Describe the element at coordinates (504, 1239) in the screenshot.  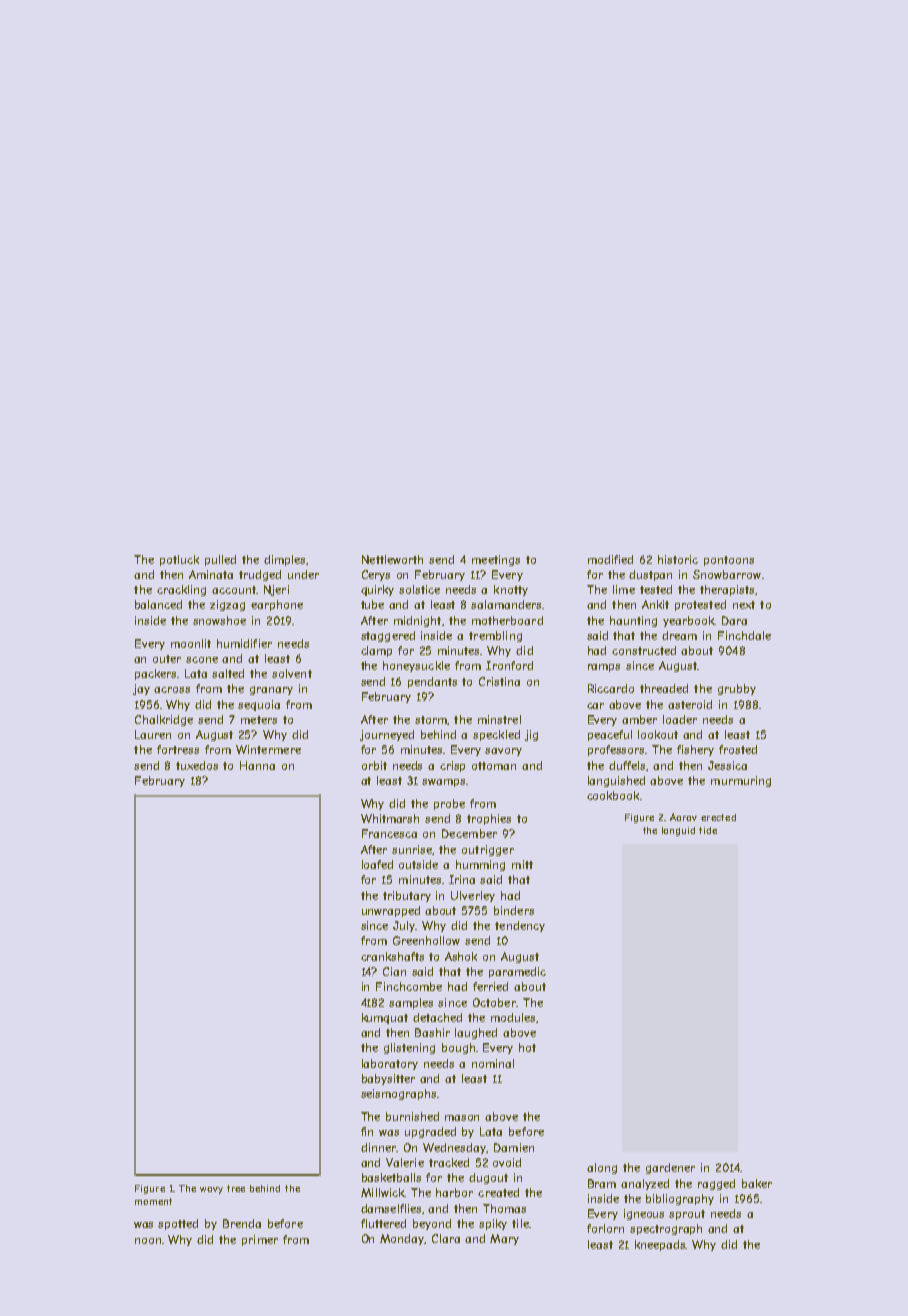
I see `Mary` at that location.
